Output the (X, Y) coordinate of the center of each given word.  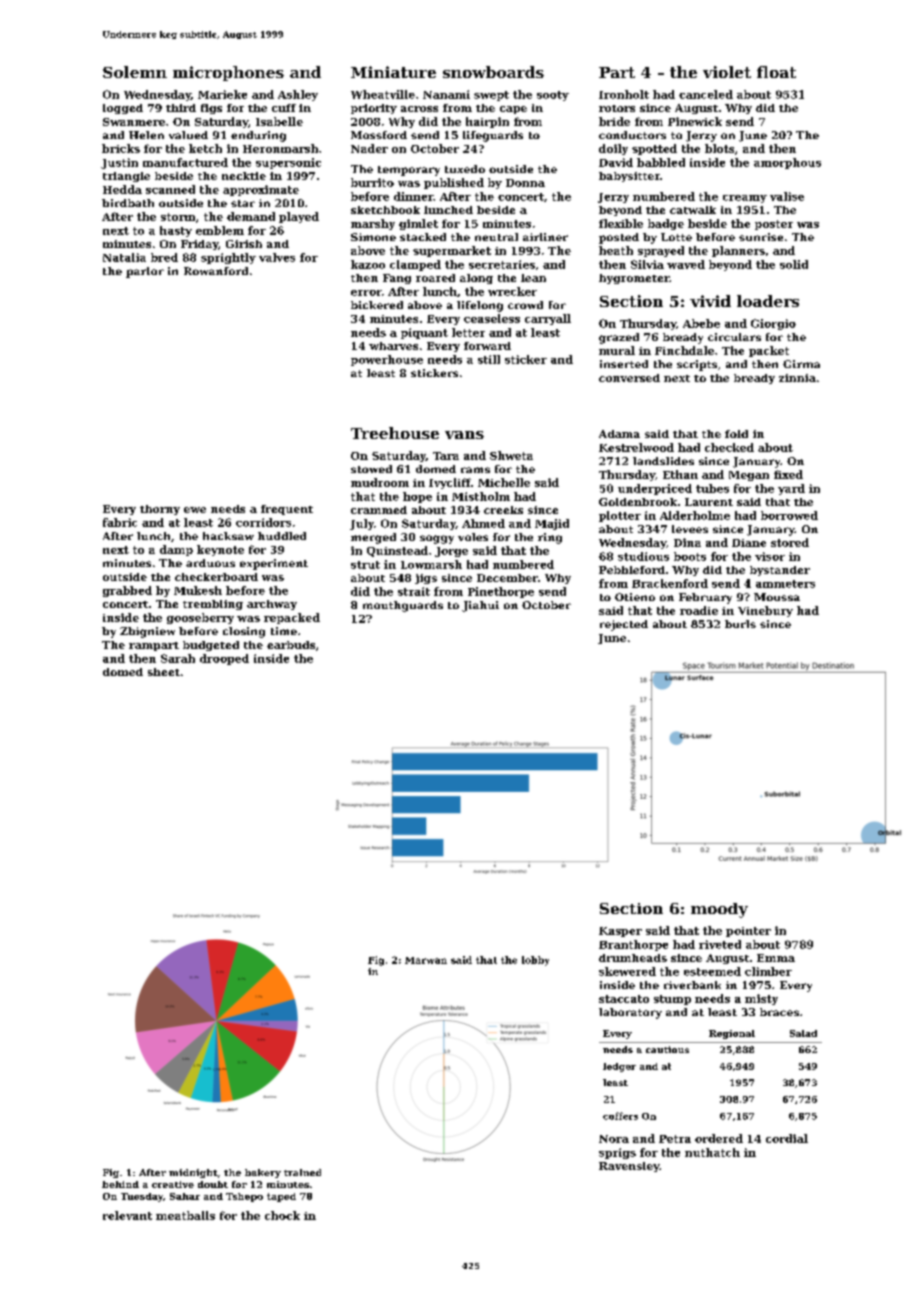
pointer (748, 932)
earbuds (291, 645)
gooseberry (200, 618)
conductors (632, 135)
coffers (620, 1116)
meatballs (185, 1215)
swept (491, 96)
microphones (228, 73)
